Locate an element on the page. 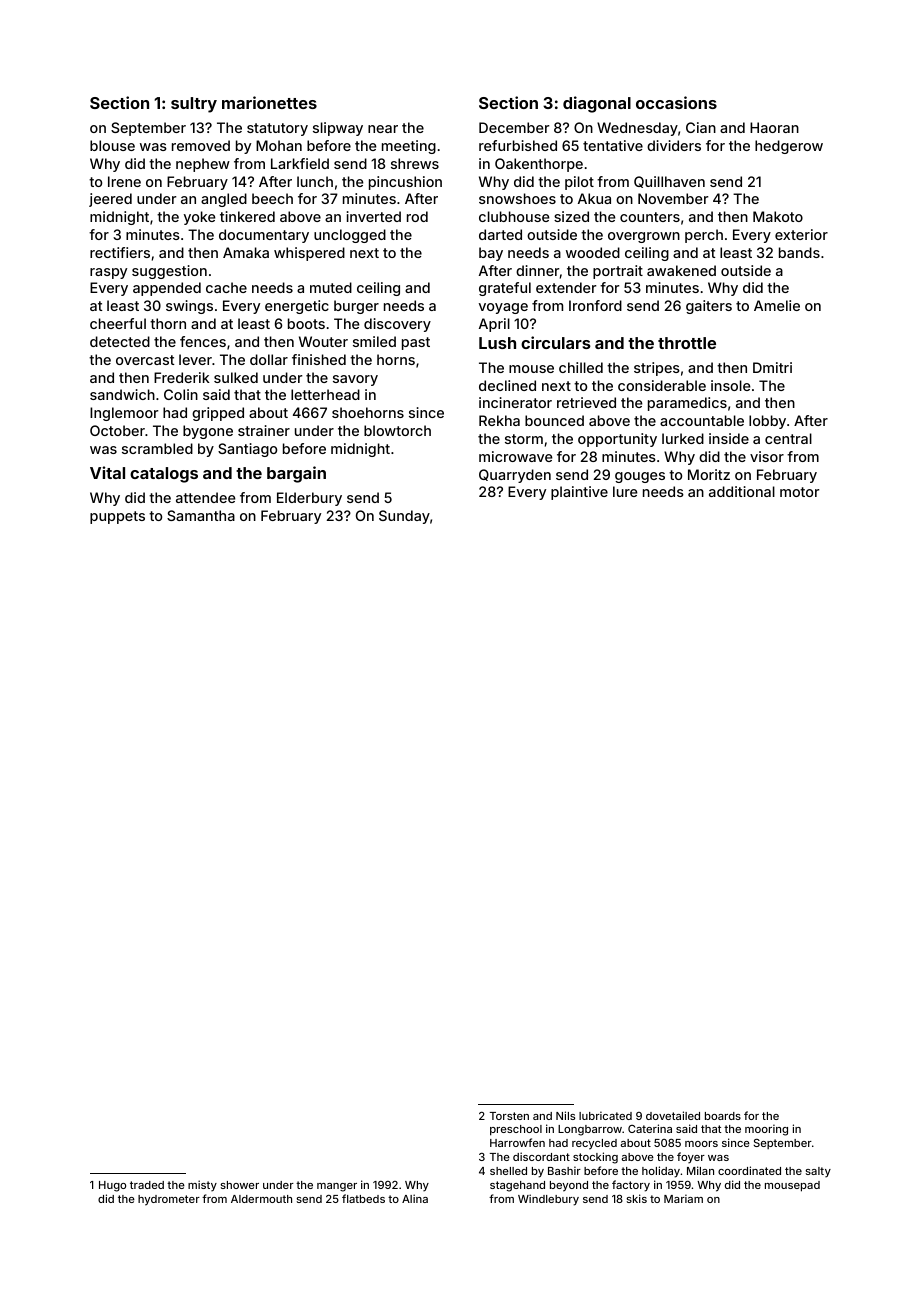  hydrometer is located at coordinates (169, 1200).
